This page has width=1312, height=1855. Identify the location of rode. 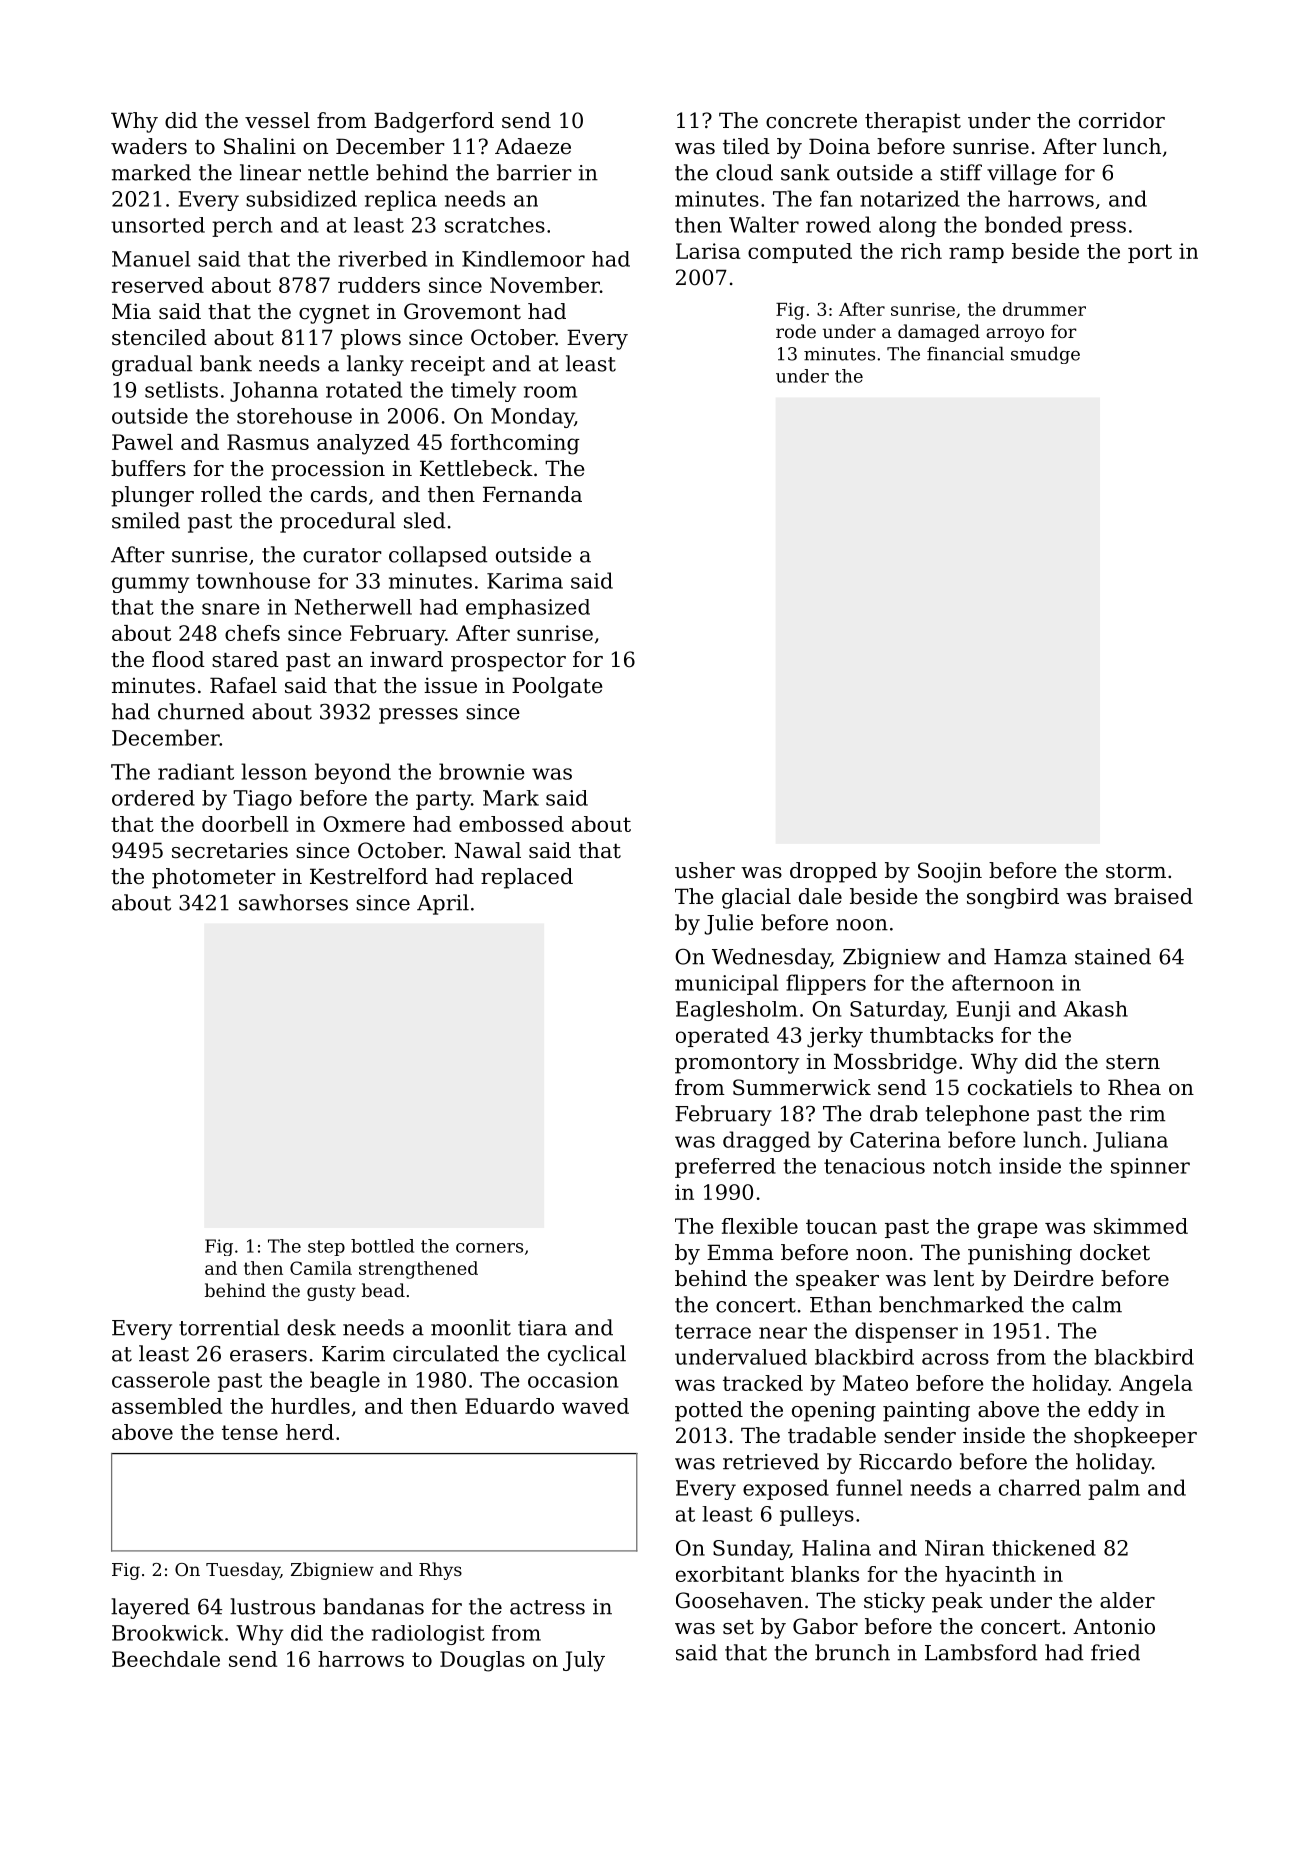
(796, 331).
